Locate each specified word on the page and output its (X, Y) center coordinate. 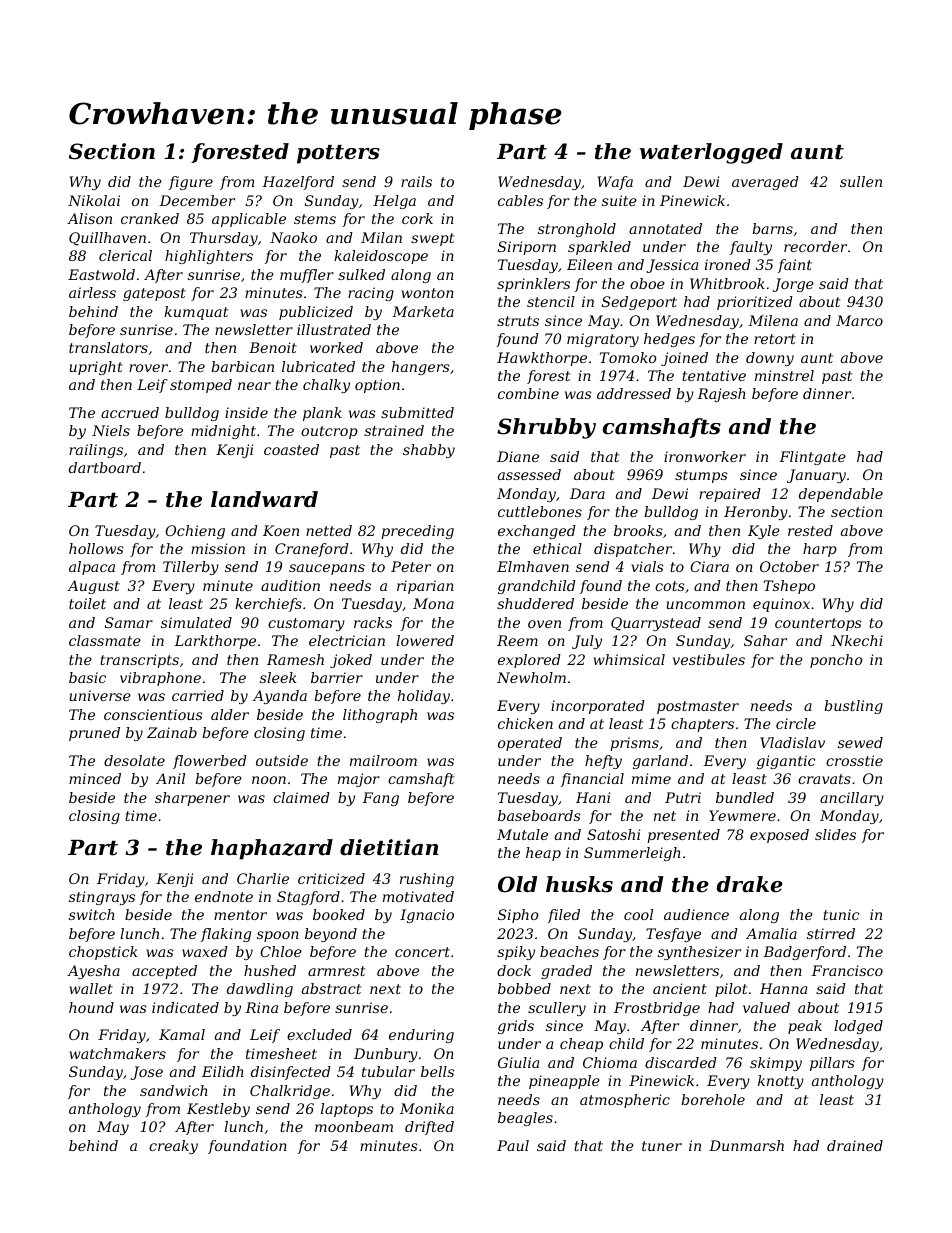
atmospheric (625, 1101)
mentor (240, 915)
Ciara (709, 566)
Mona (433, 603)
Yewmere (742, 815)
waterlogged (711, 153)
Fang (380, 799)
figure (191, 183)
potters (338, 154)
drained (855, 1145)
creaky (173, 1147)
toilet (87, 603)
